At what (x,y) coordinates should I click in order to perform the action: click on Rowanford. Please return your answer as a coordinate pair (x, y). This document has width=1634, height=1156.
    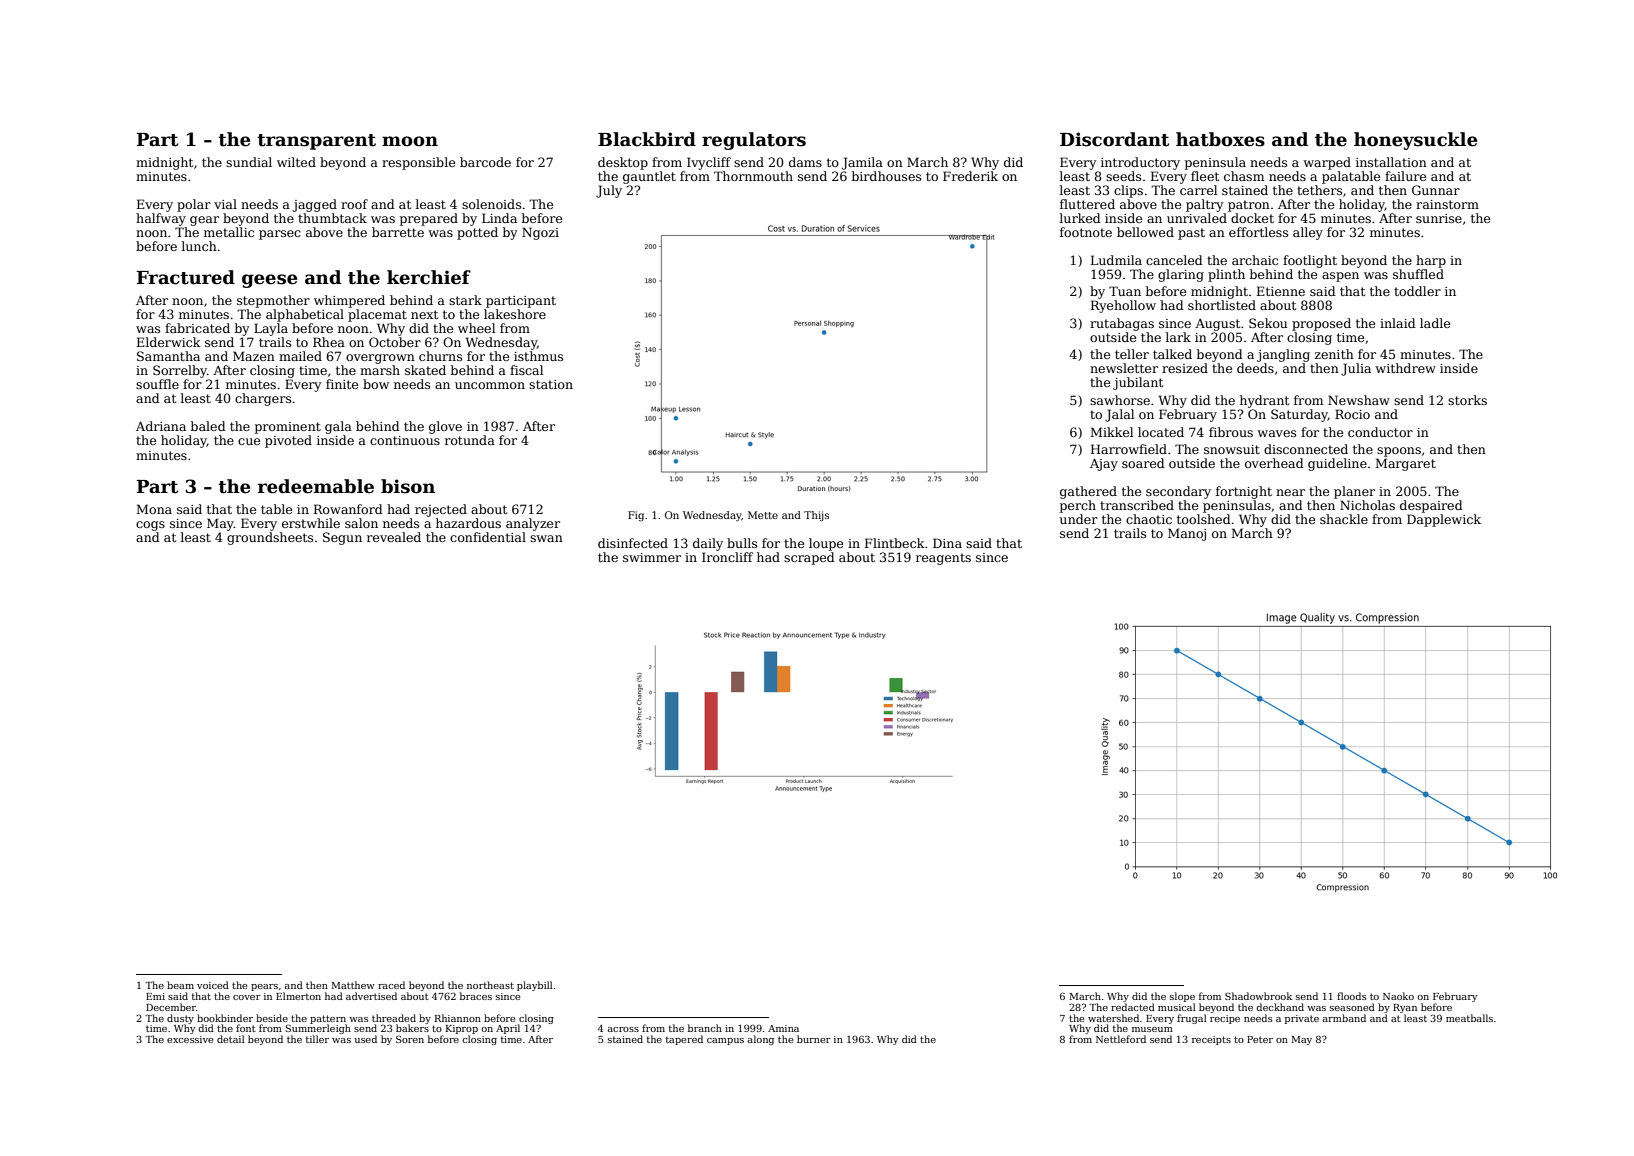
    Looking at the image, I should click on (348, 509).
